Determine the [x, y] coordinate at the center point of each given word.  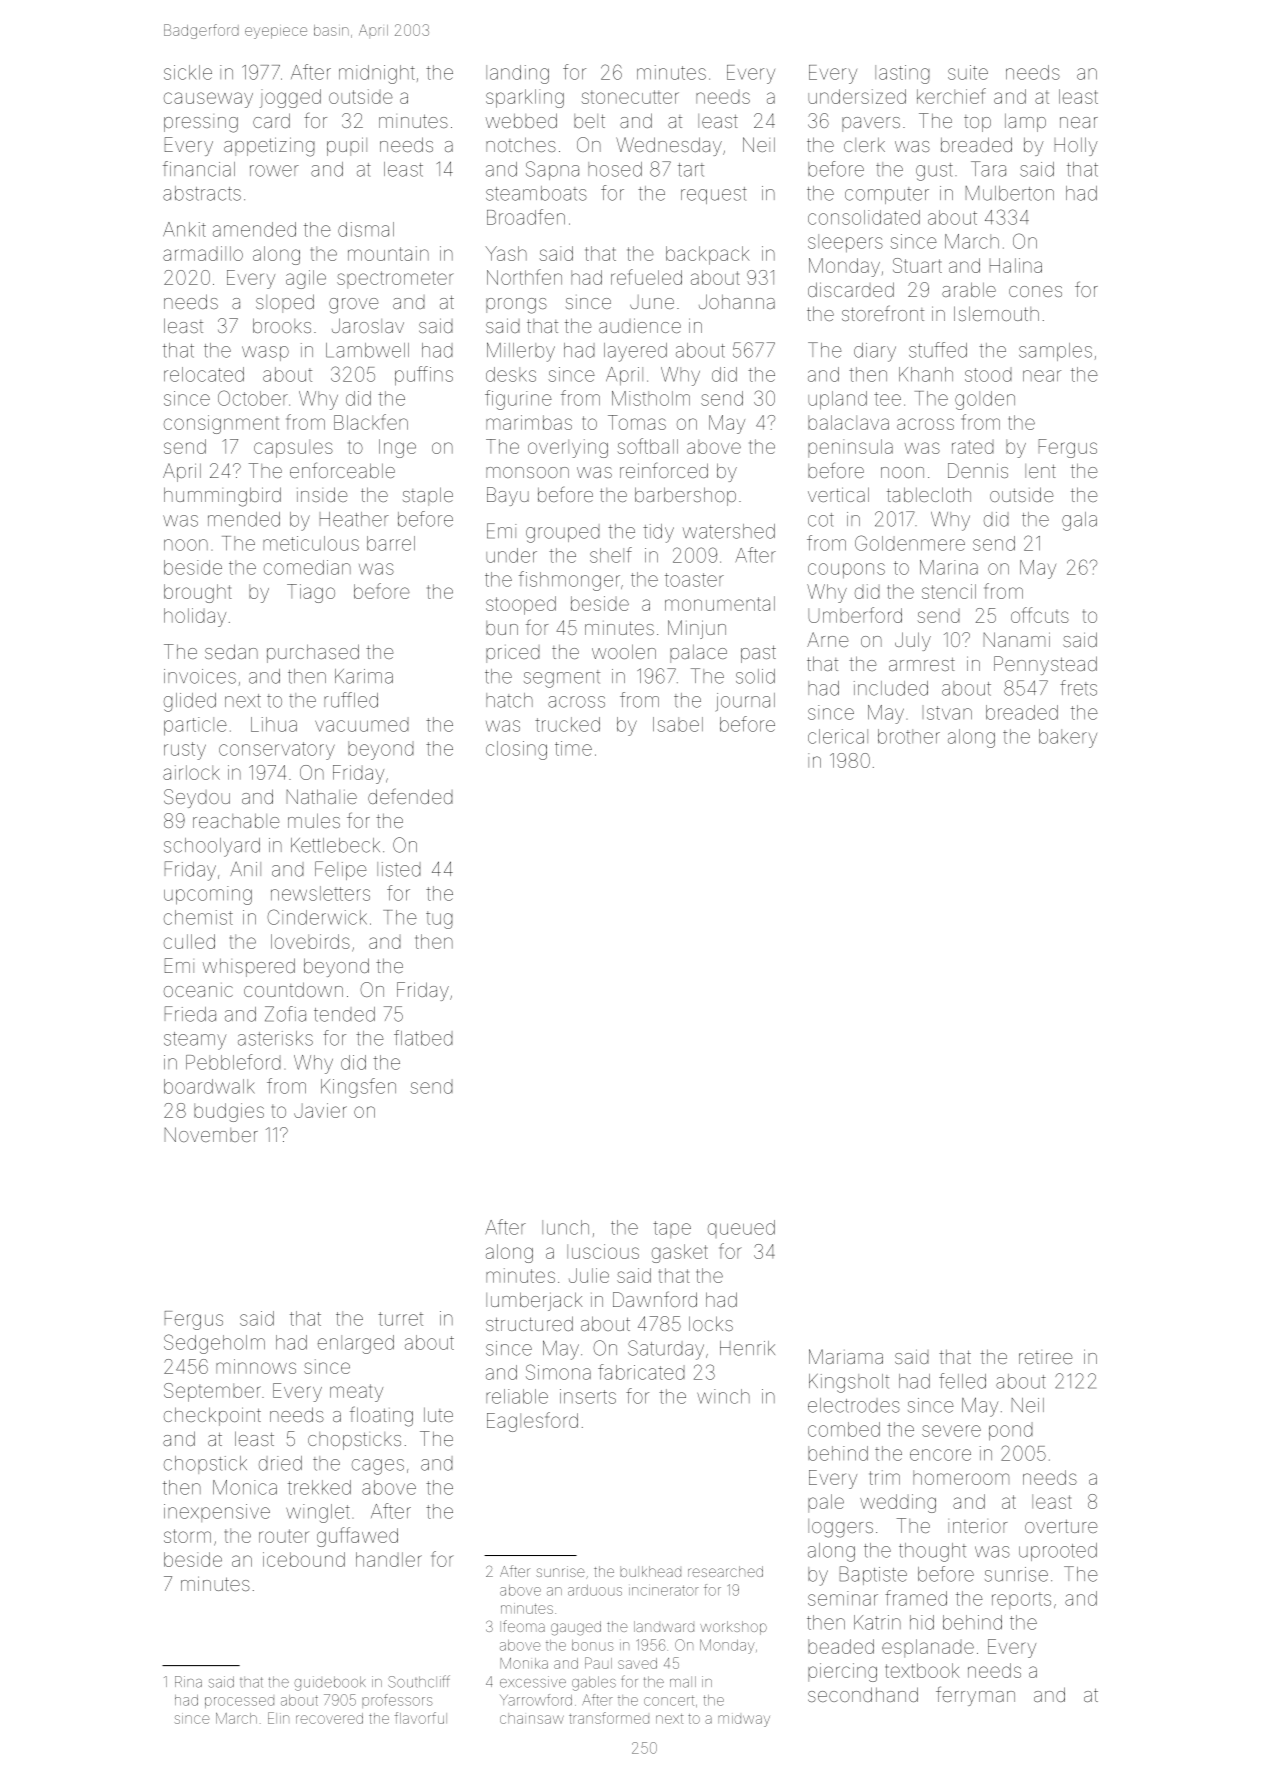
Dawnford [655, 1299]
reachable [236, 820]
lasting [902, 74]
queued [741, 1229]
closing [516, 750]
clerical [838, 736]
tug [439, 920]
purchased [313, 653]
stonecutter [630, 97]
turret [400, 1319]
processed [239, 1702]
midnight [377, 74]
